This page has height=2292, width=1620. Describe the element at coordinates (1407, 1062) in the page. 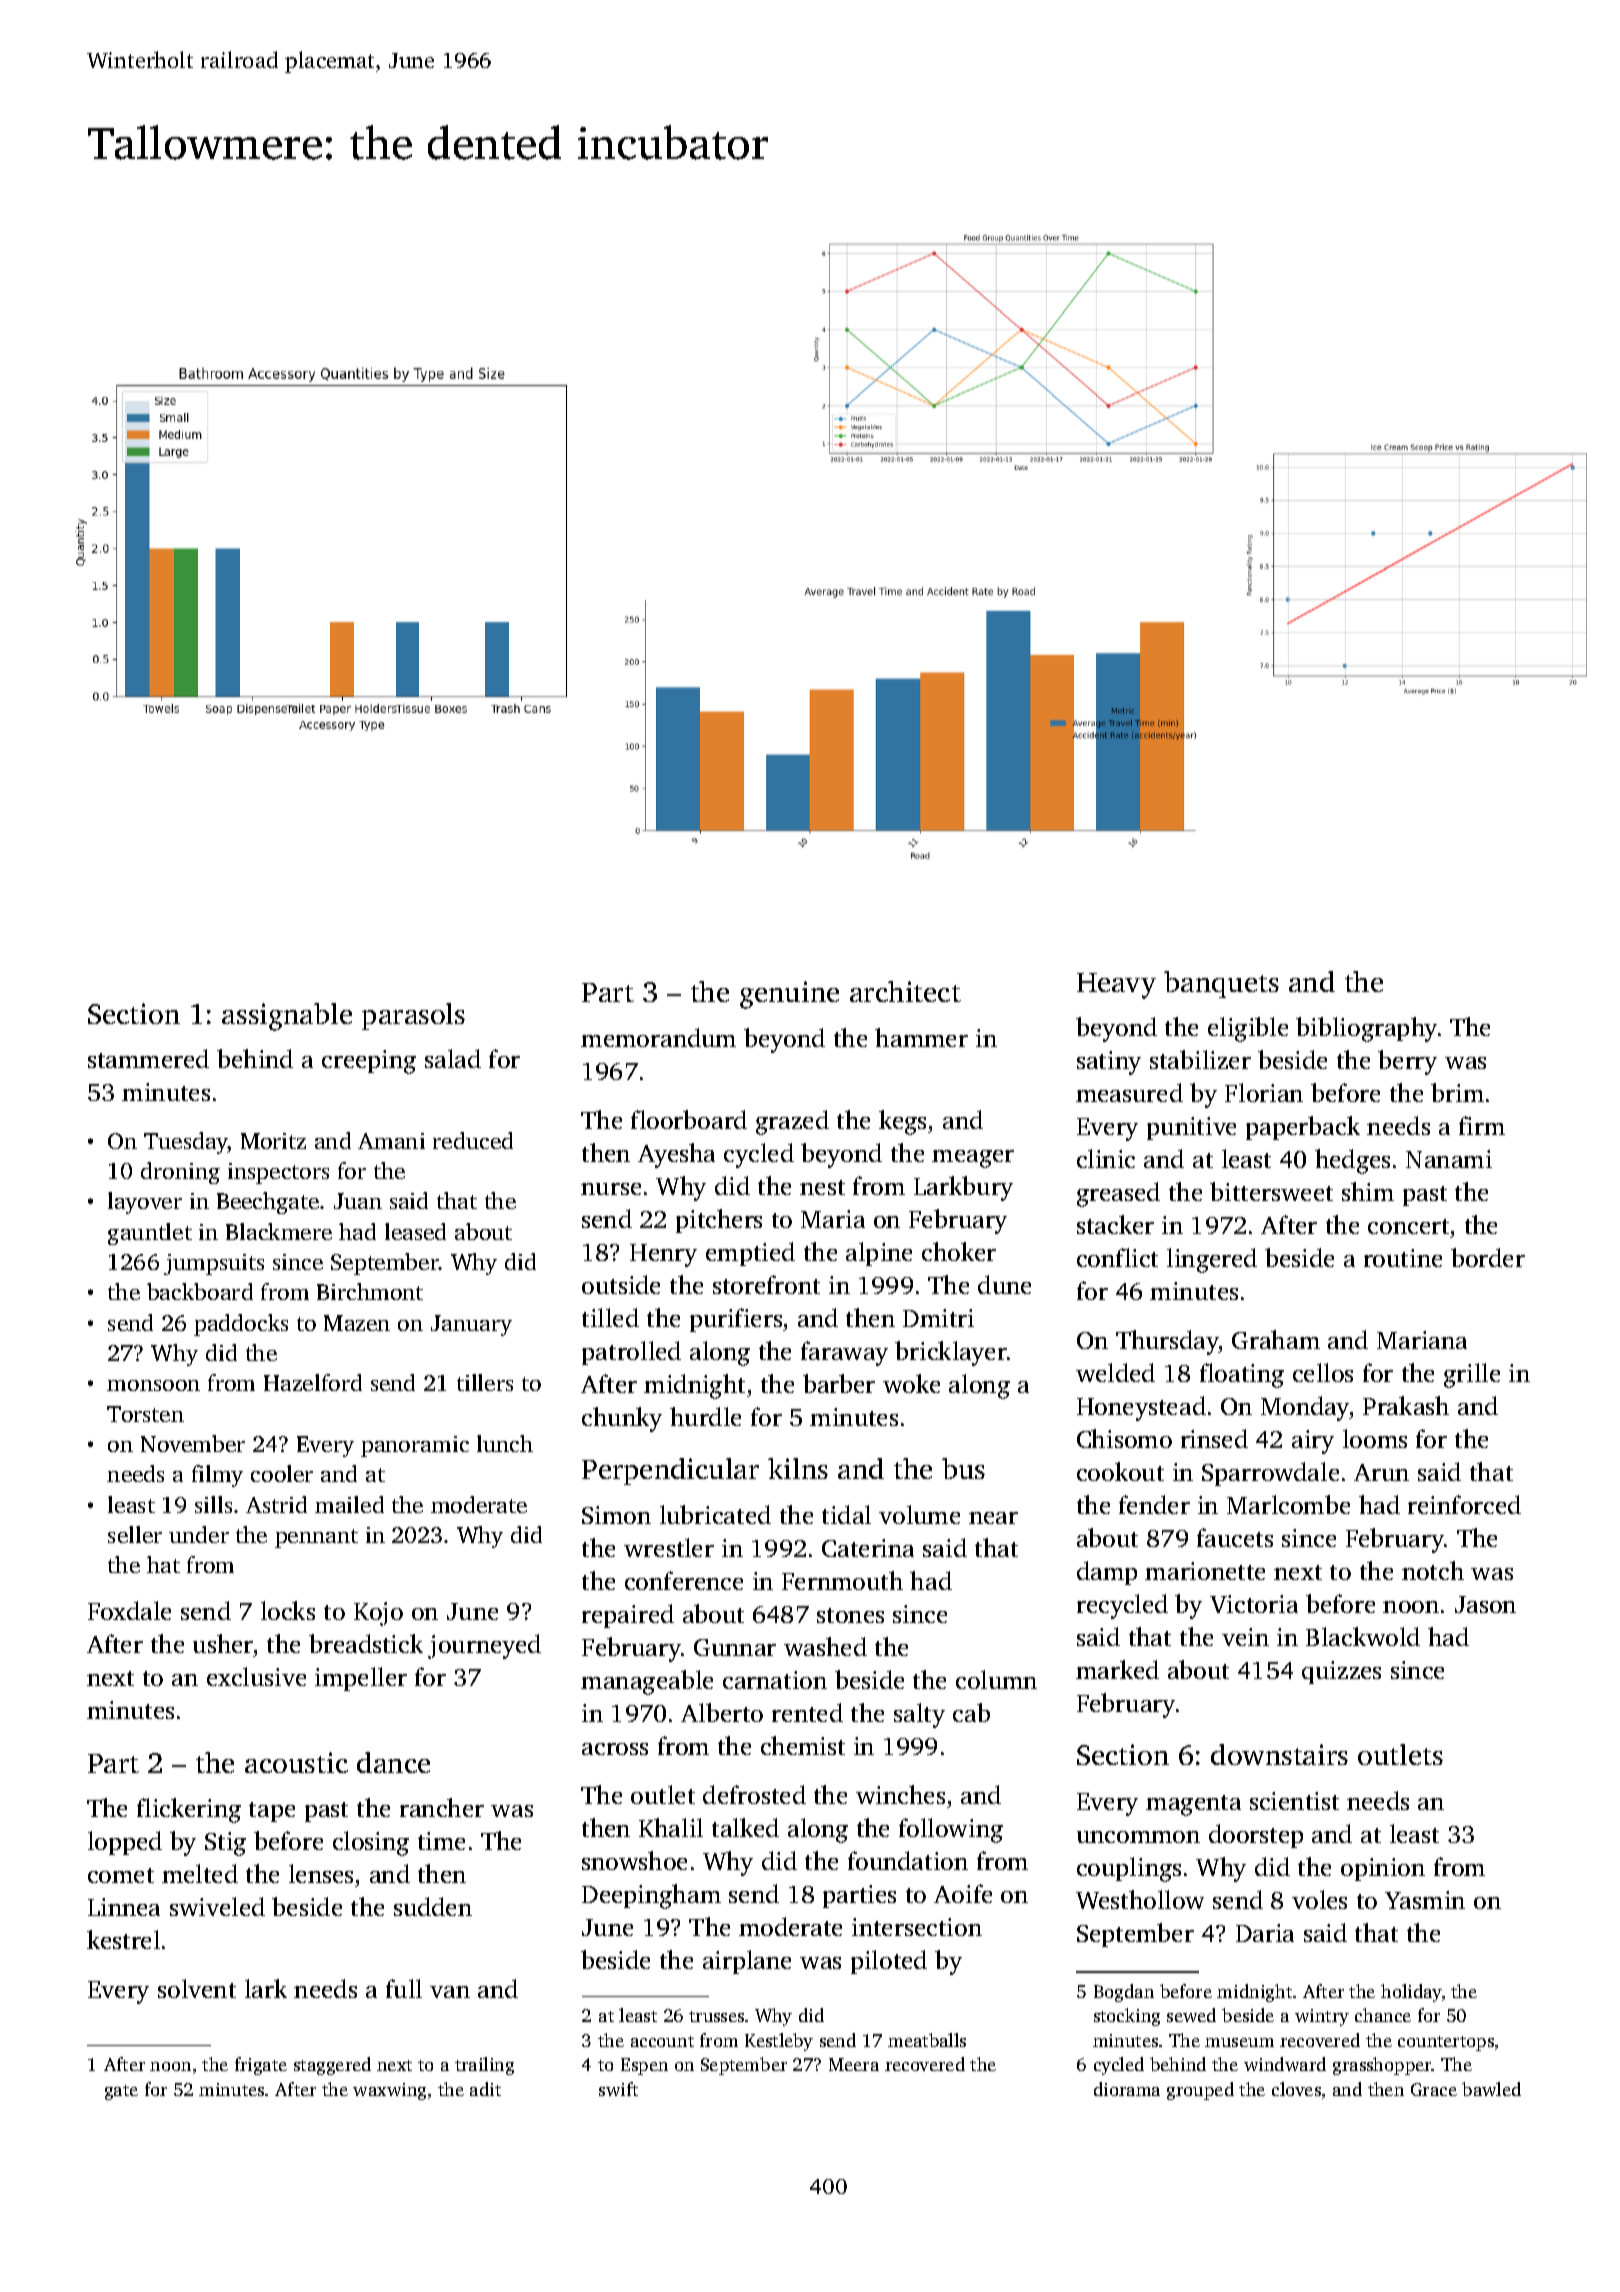

I see `berry` at that location.
